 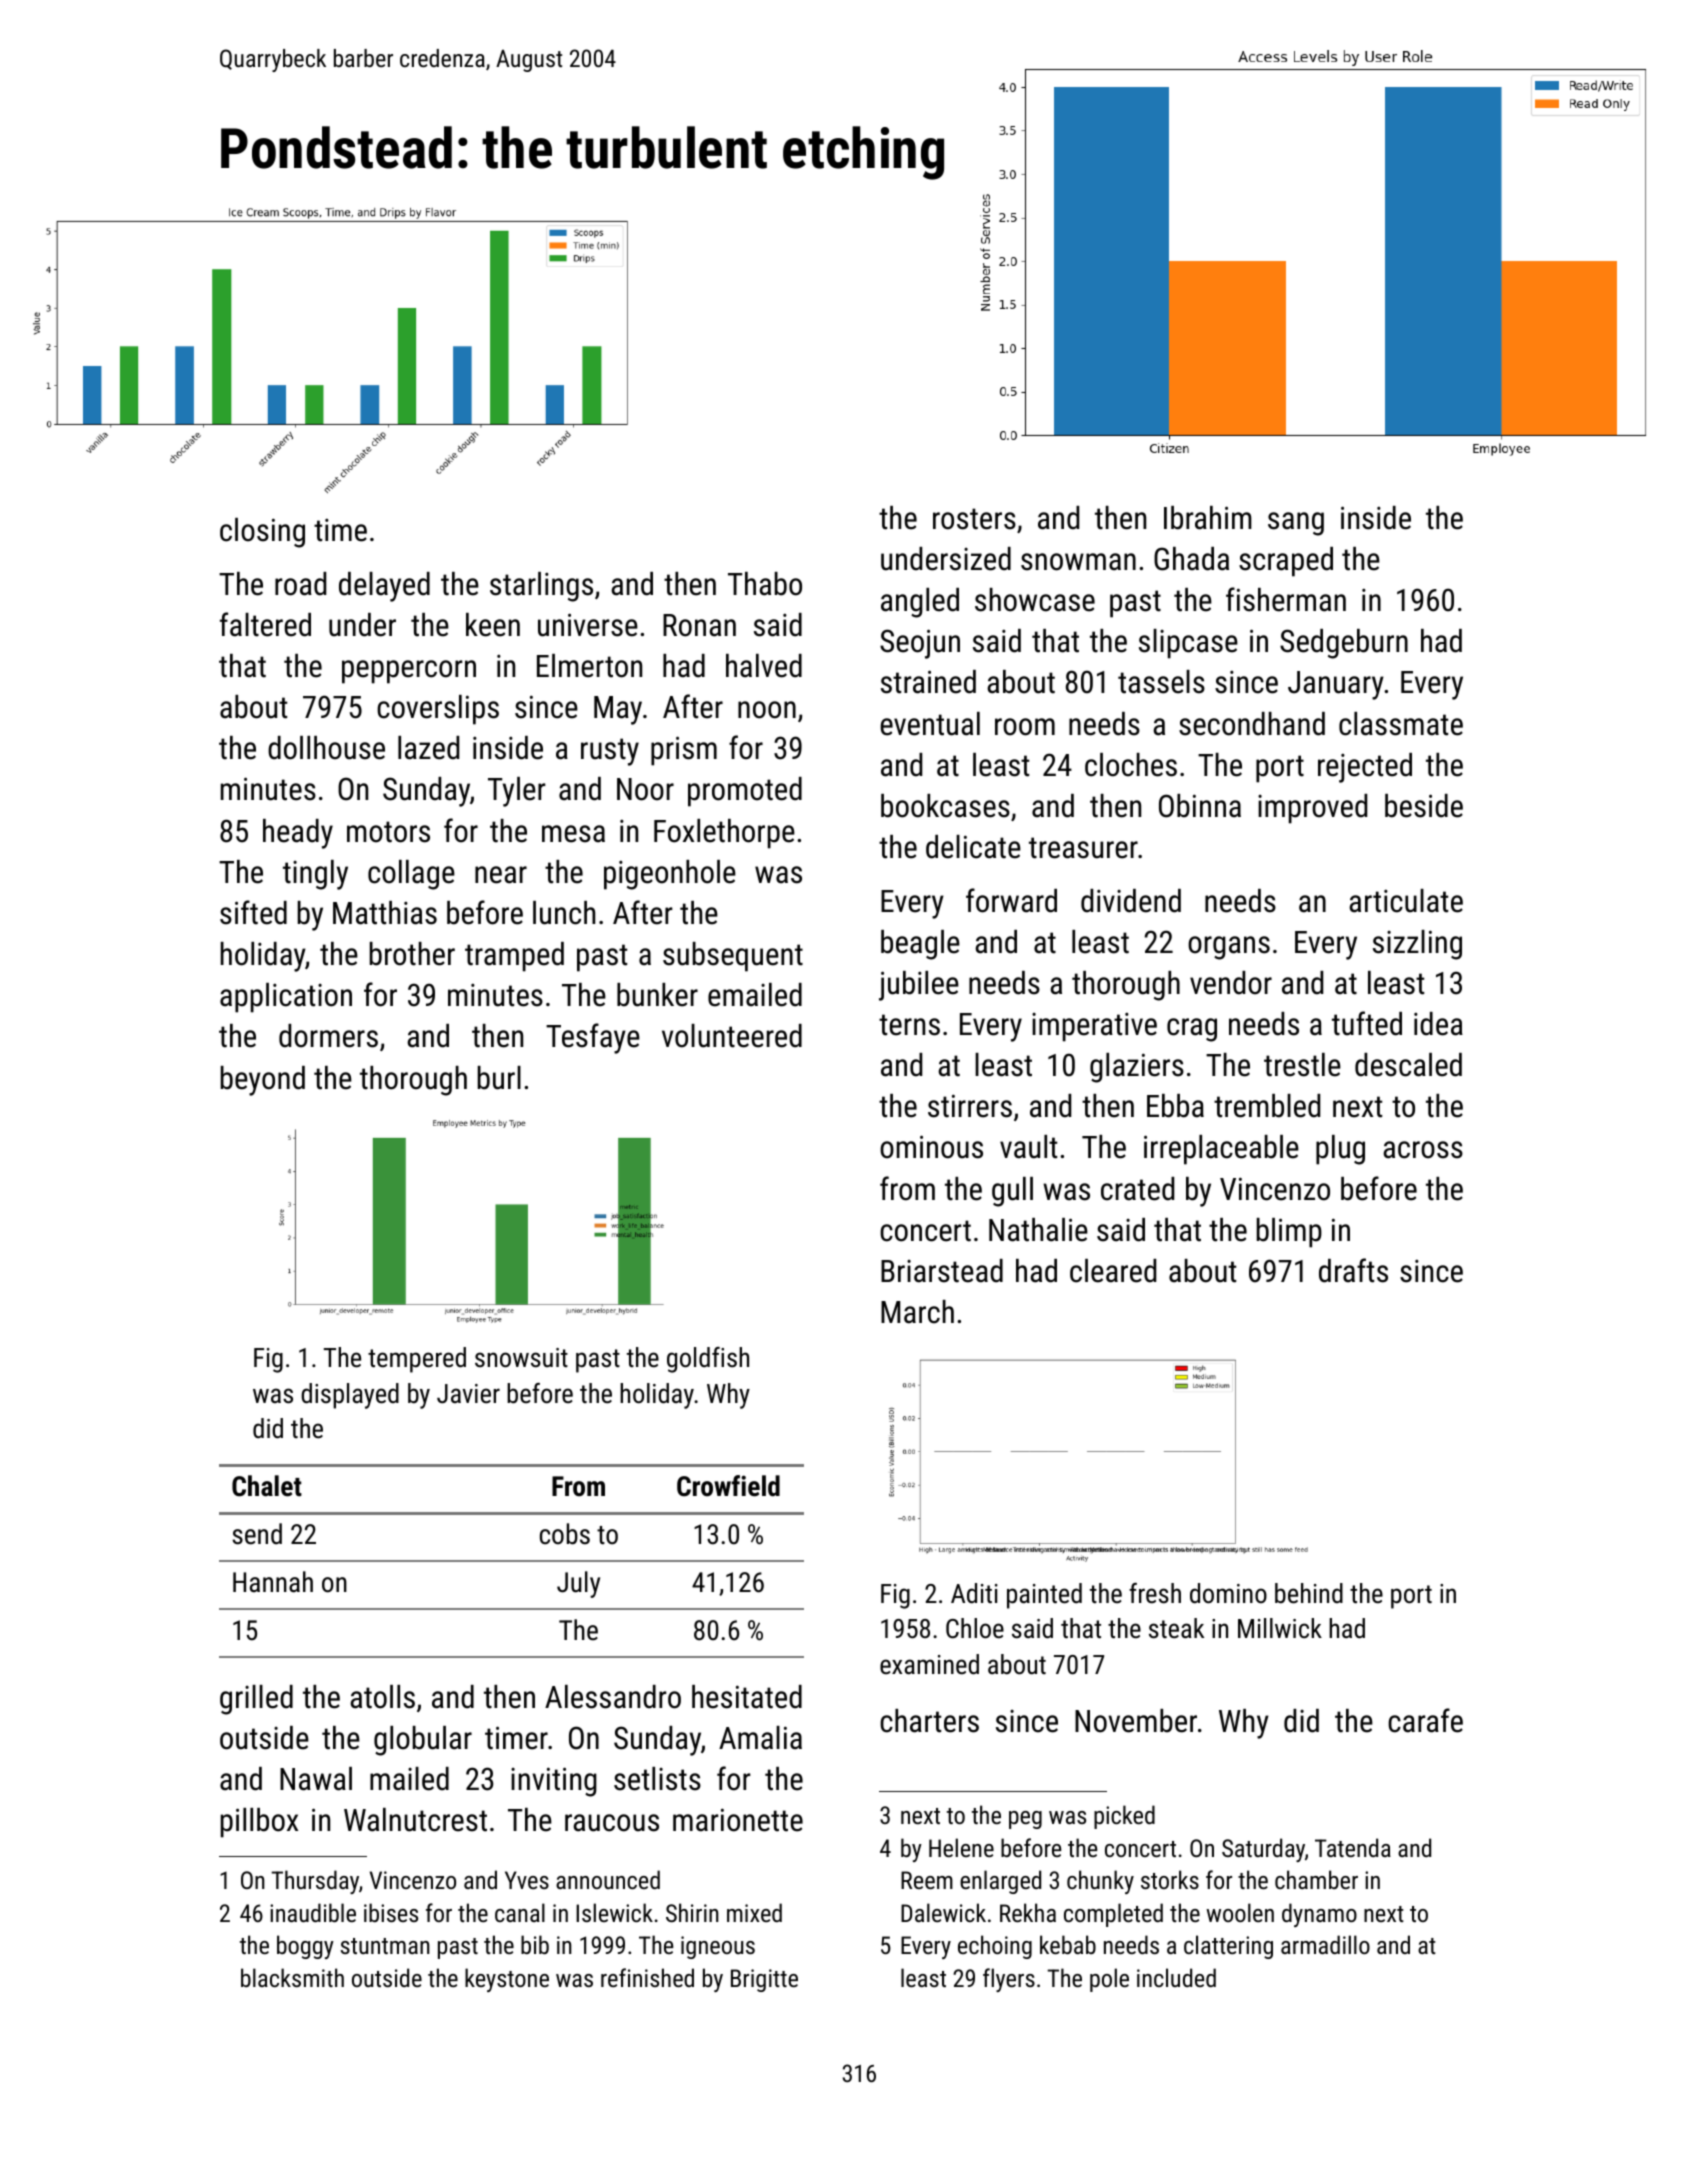 I want to click on keystone, so click(x=507, y=1980).
